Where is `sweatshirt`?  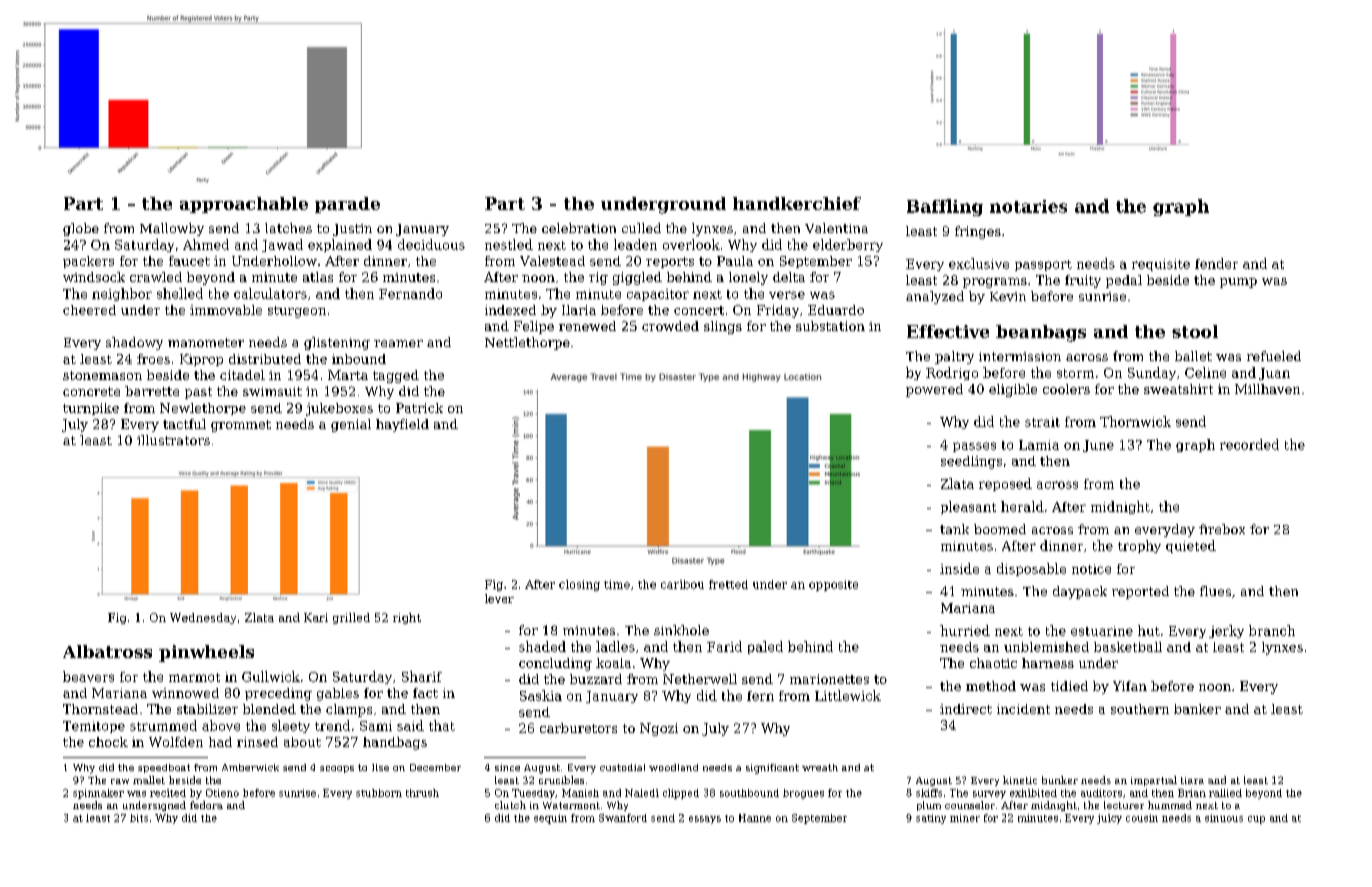 sweatshirt is located at coordinates (1178, 389).
